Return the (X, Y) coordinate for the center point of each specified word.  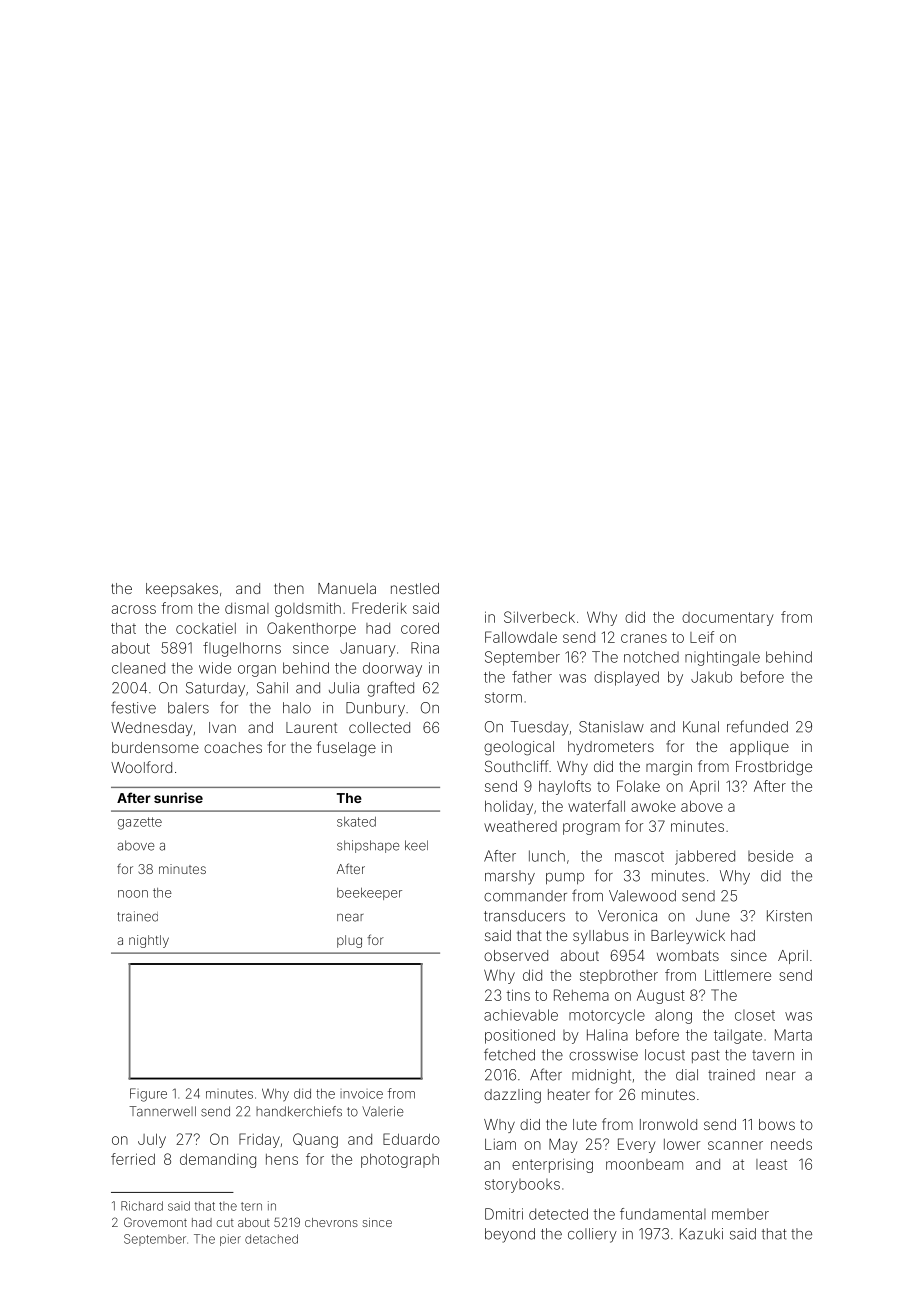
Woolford (141, 767)
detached (271, 1239)
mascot (639, 856)
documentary (727, 619)
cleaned (138, 668)
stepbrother (619, 977)
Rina (425, 648)
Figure (148, 1095)
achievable (521, 1015)
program (591, 829)
